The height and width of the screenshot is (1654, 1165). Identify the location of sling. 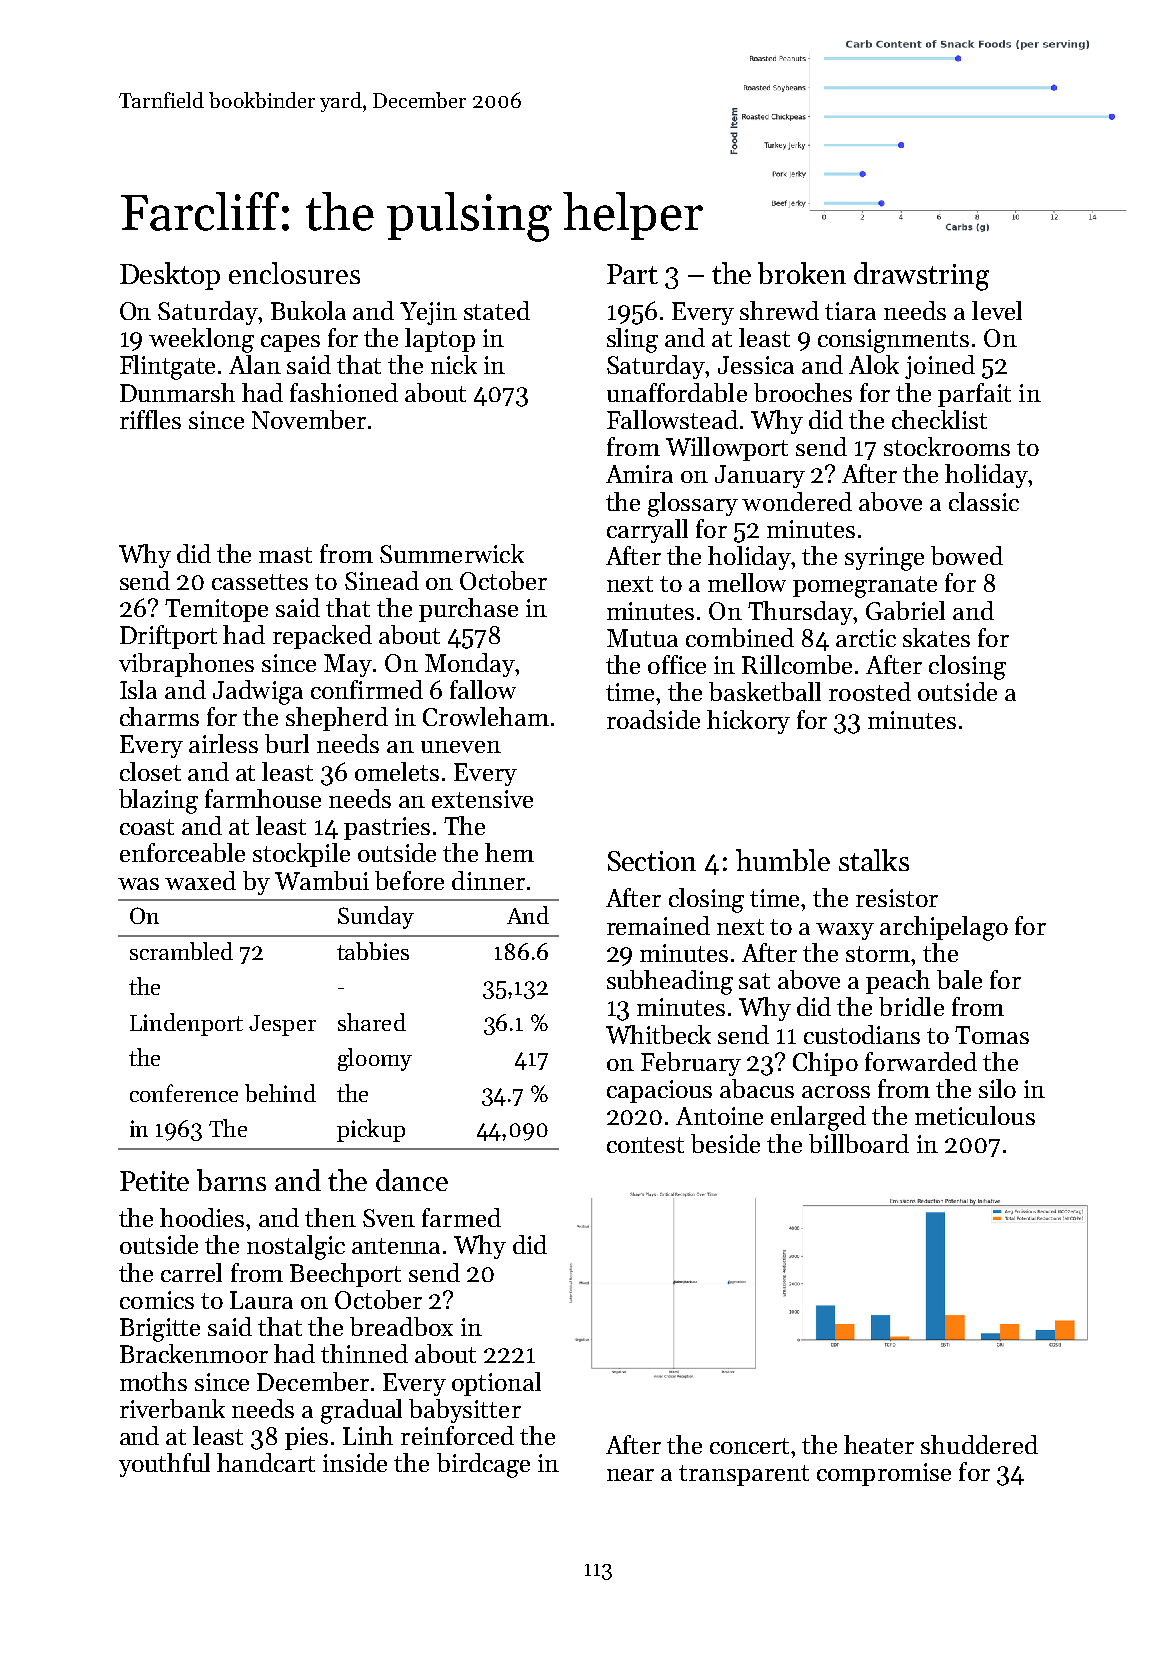
(632, 340).
